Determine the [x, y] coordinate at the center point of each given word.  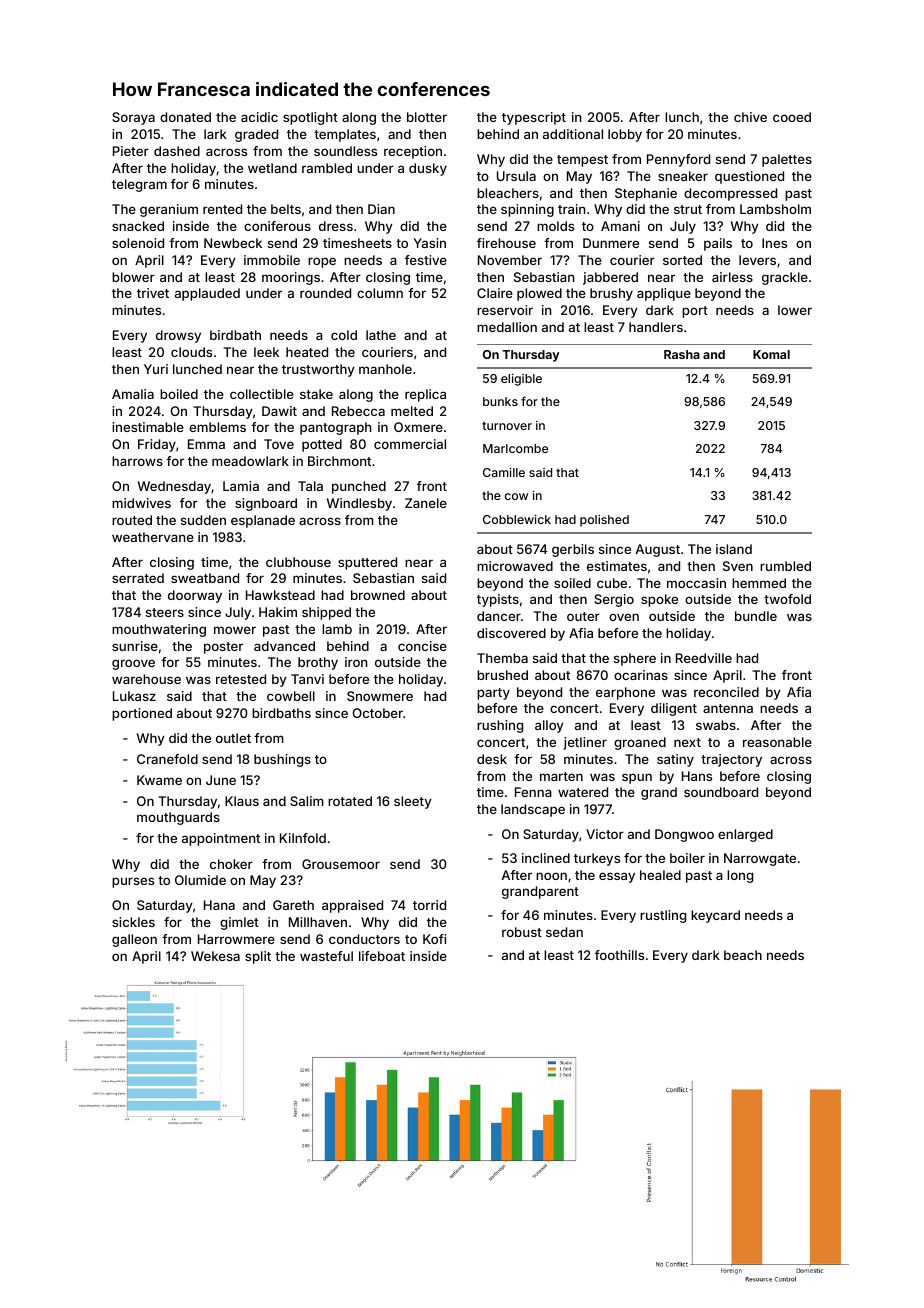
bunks [500, 401]
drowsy [178, 336]
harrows [137, 461]
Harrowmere [236, 939]
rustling [663, 916]
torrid [429, 905]
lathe [381, 335]
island [734, 549]
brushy [611, 294]
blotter [427, 117]
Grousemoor [341, 864]
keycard [715, 916]
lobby [625, 135]
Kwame [159, 780]
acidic [259, 117]
